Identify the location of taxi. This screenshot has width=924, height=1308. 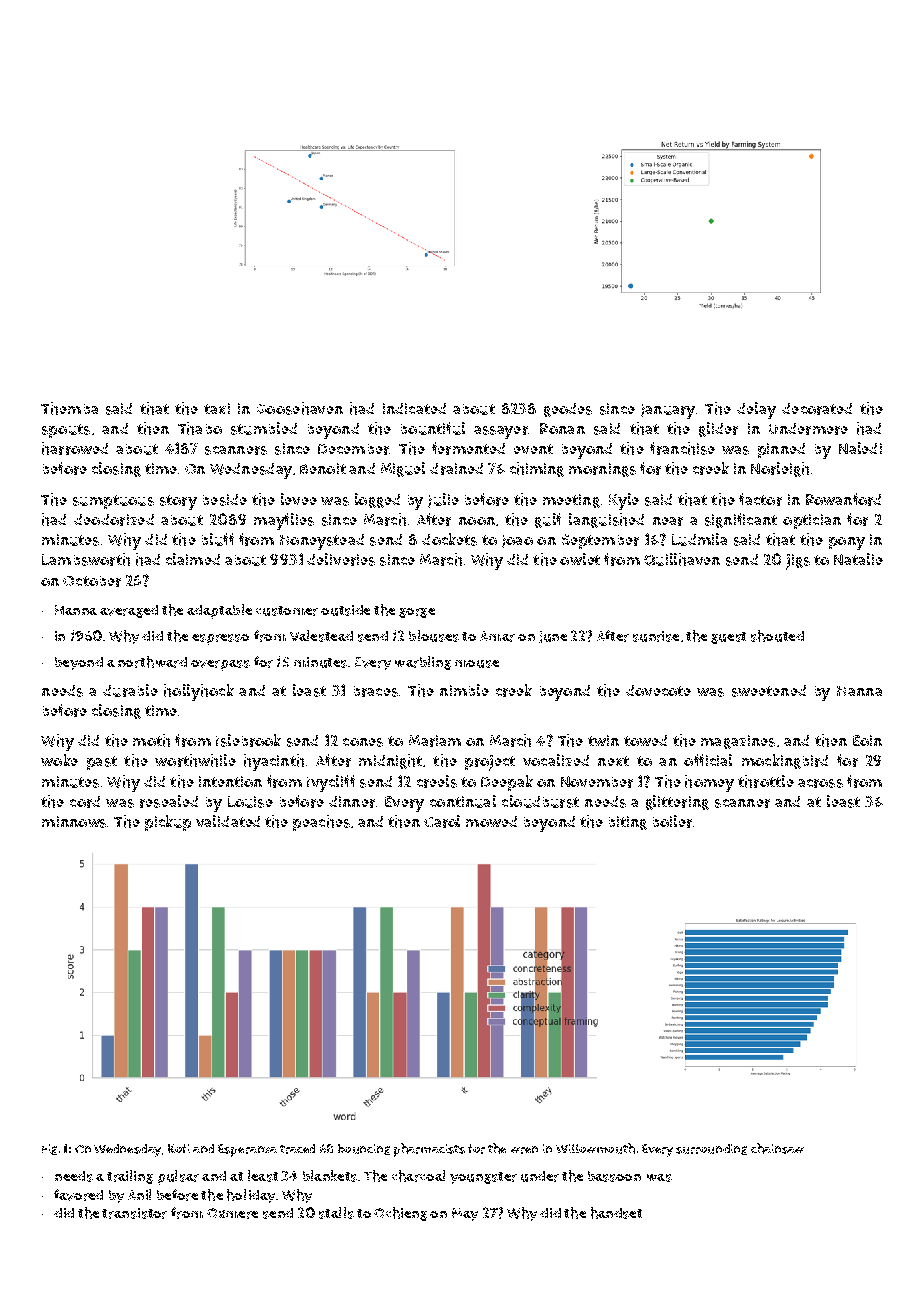
(217, 408).
